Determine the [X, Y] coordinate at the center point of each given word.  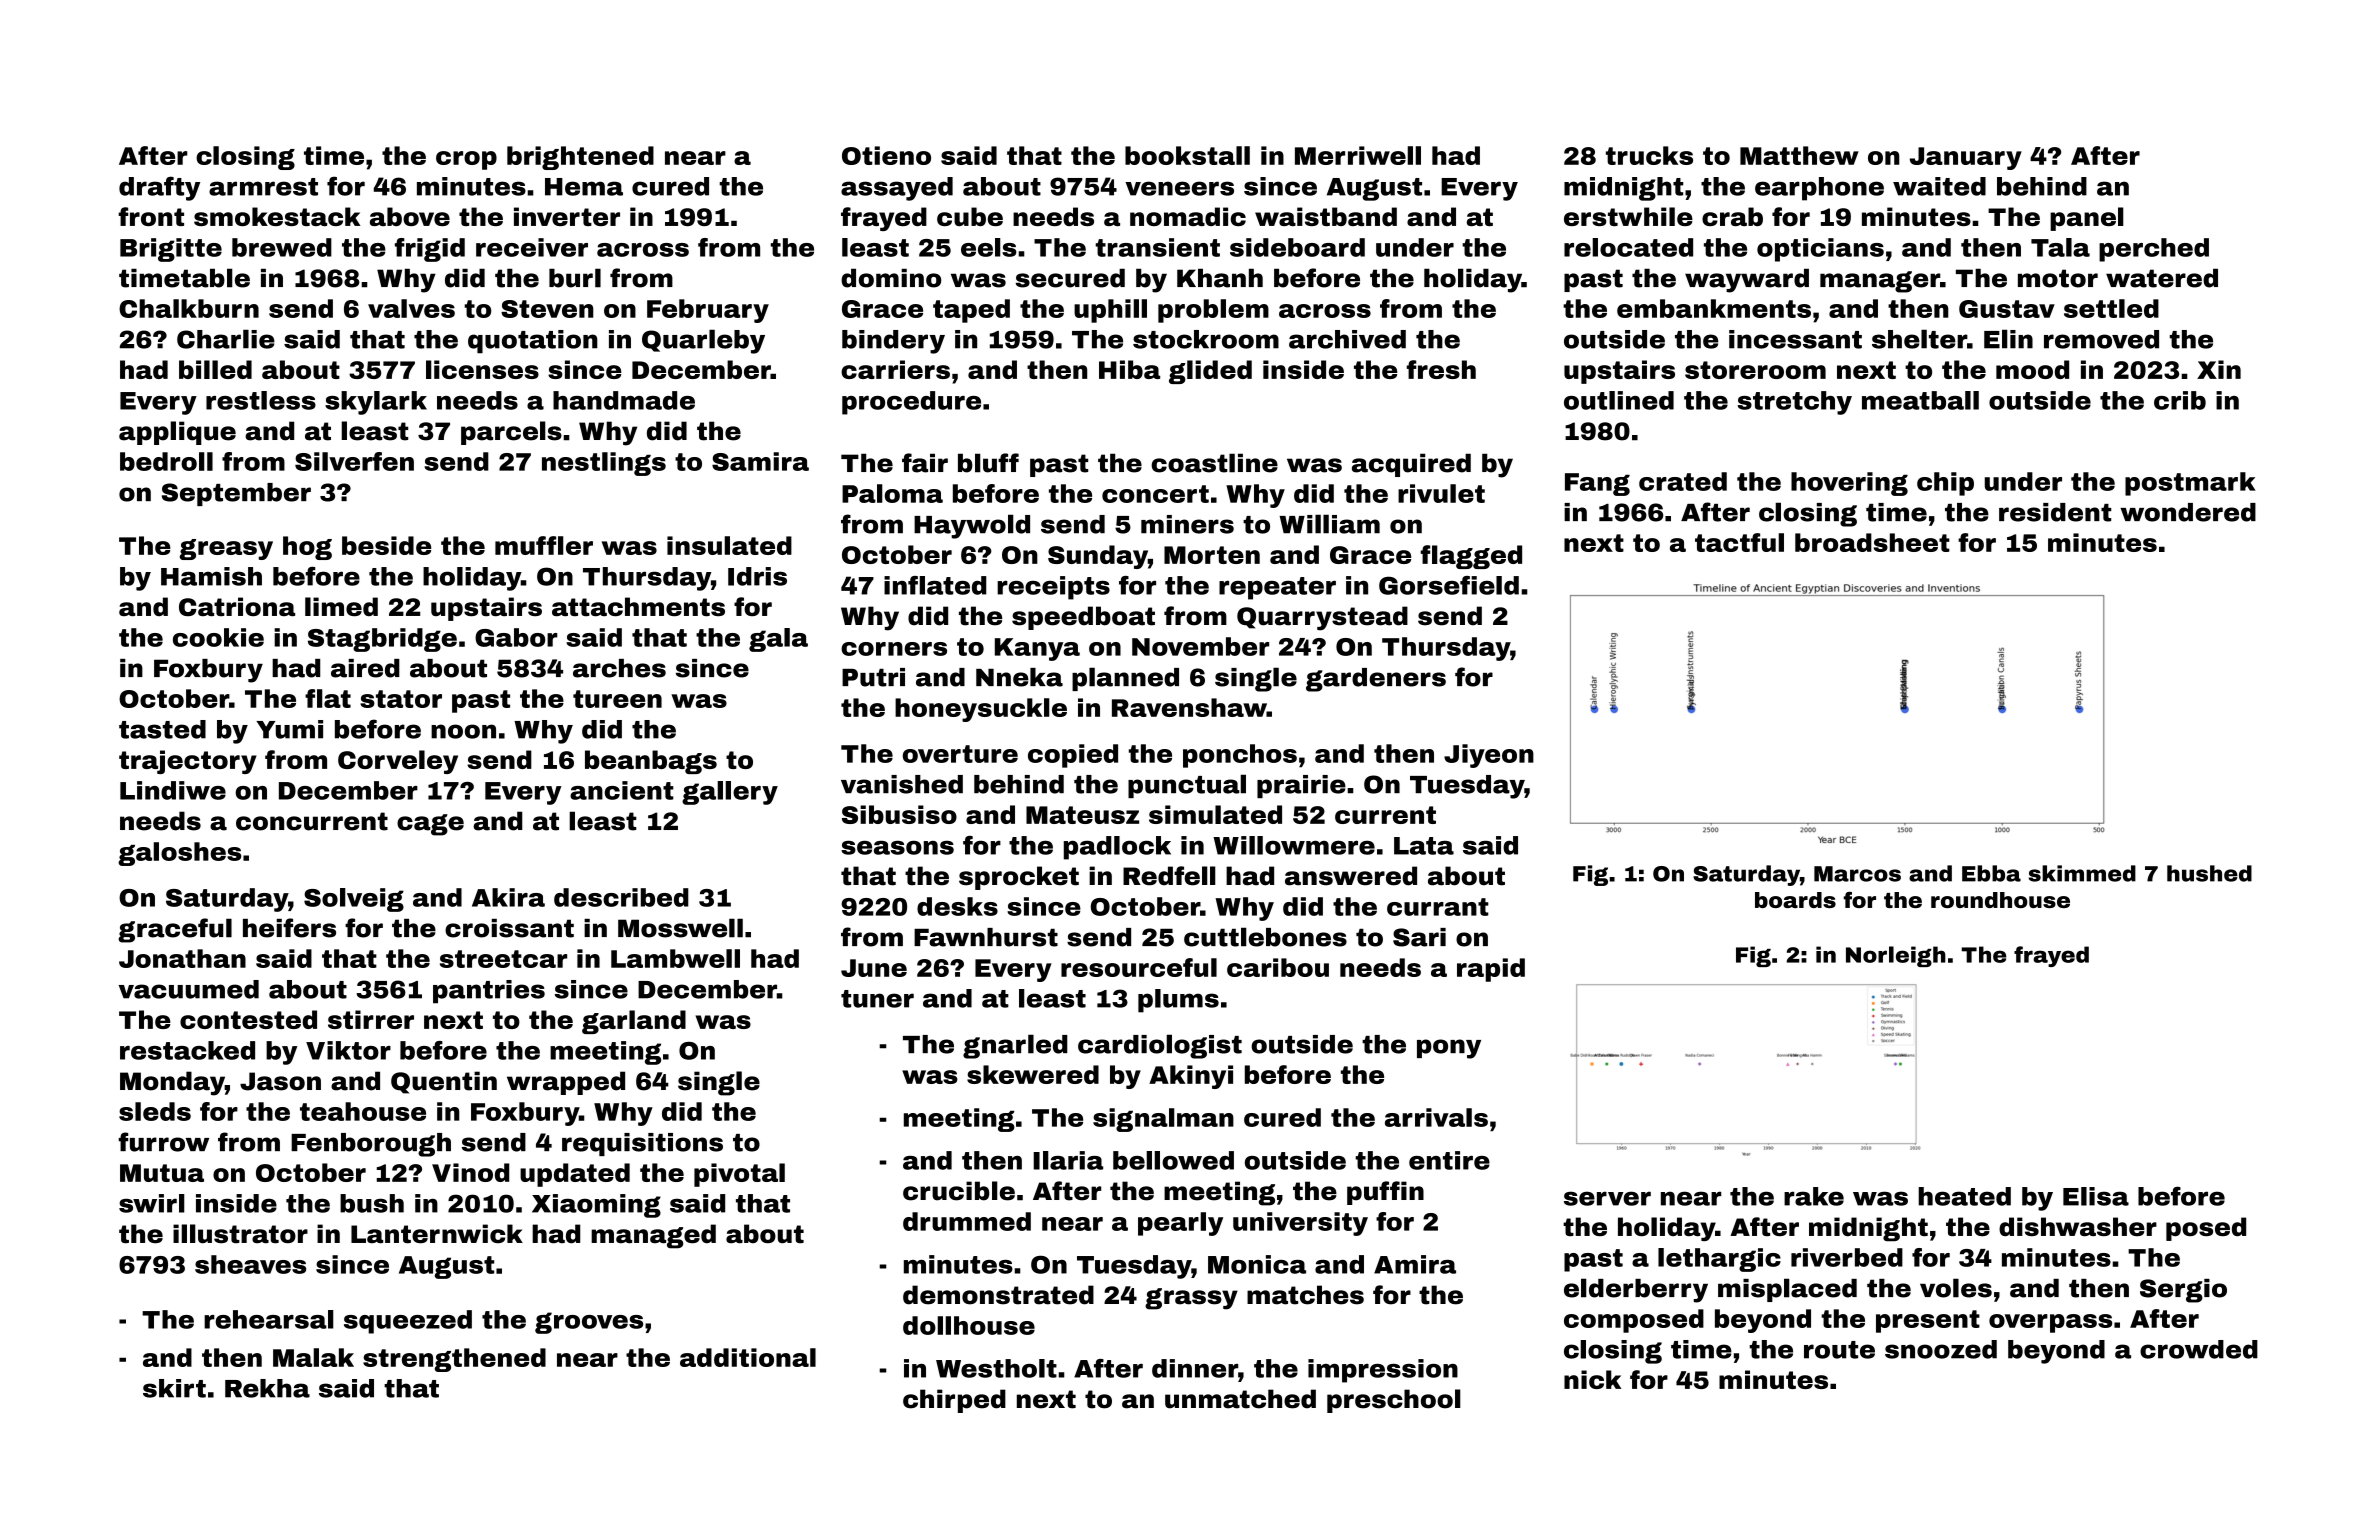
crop [466, 160]
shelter [1919, 339]
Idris [757, 576]
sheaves [250, 1264]
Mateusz [1082, 815]
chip [1945, 484]
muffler [544, 545]
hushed [2209, 873]
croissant [509, 928]
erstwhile [1628, 216]
